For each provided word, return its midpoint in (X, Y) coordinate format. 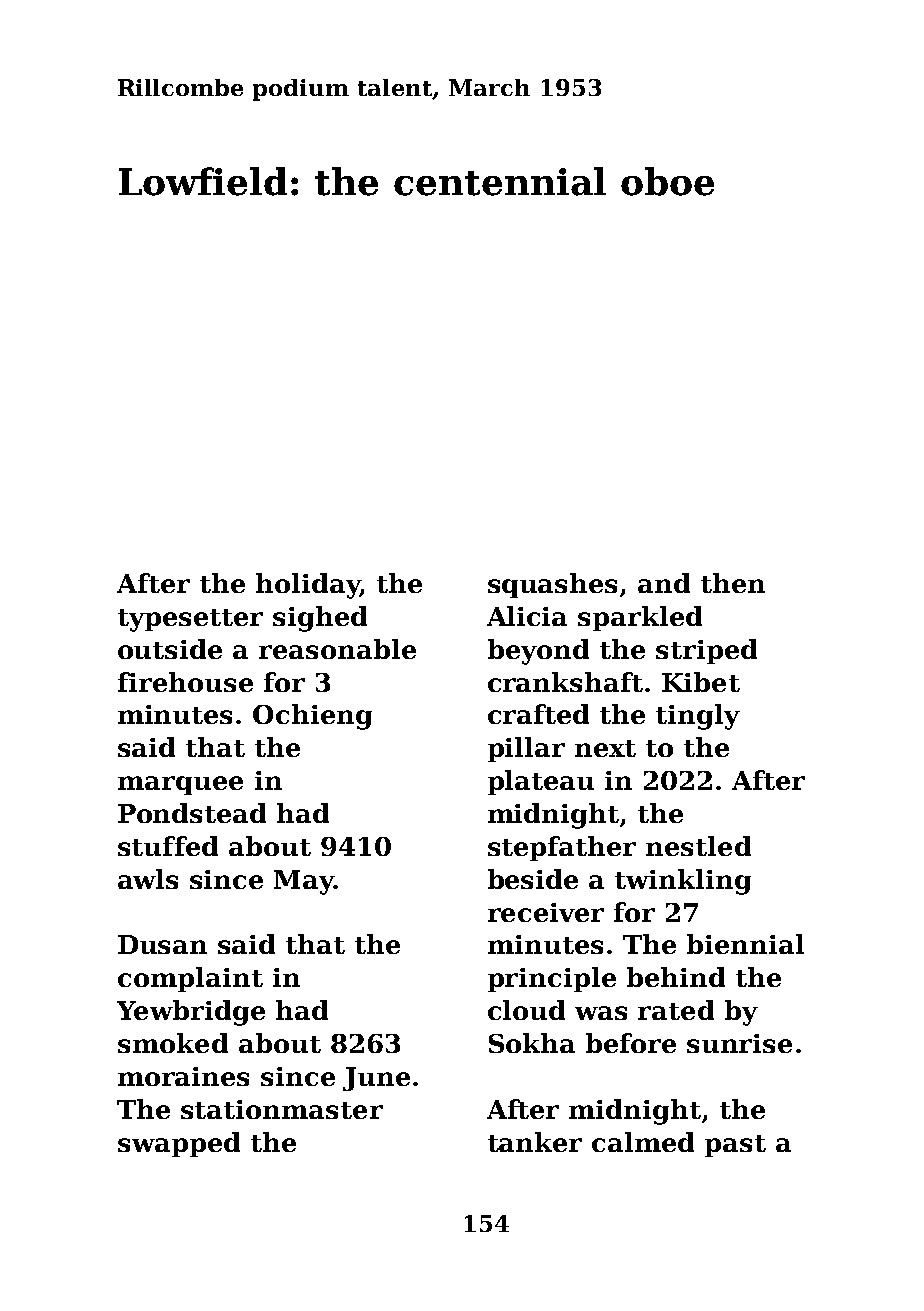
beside (533, 879)
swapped (179, 1144)
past (735, 1146)
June (376, 1079)
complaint (190, 979)
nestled (698, 846)
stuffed (168, 846)
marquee (180, 785)
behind (676, 977)
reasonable (337, 649)
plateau (541, 782)
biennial (745, 944)
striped (706, 651)
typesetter (190, 620)
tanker (535, 1142)
